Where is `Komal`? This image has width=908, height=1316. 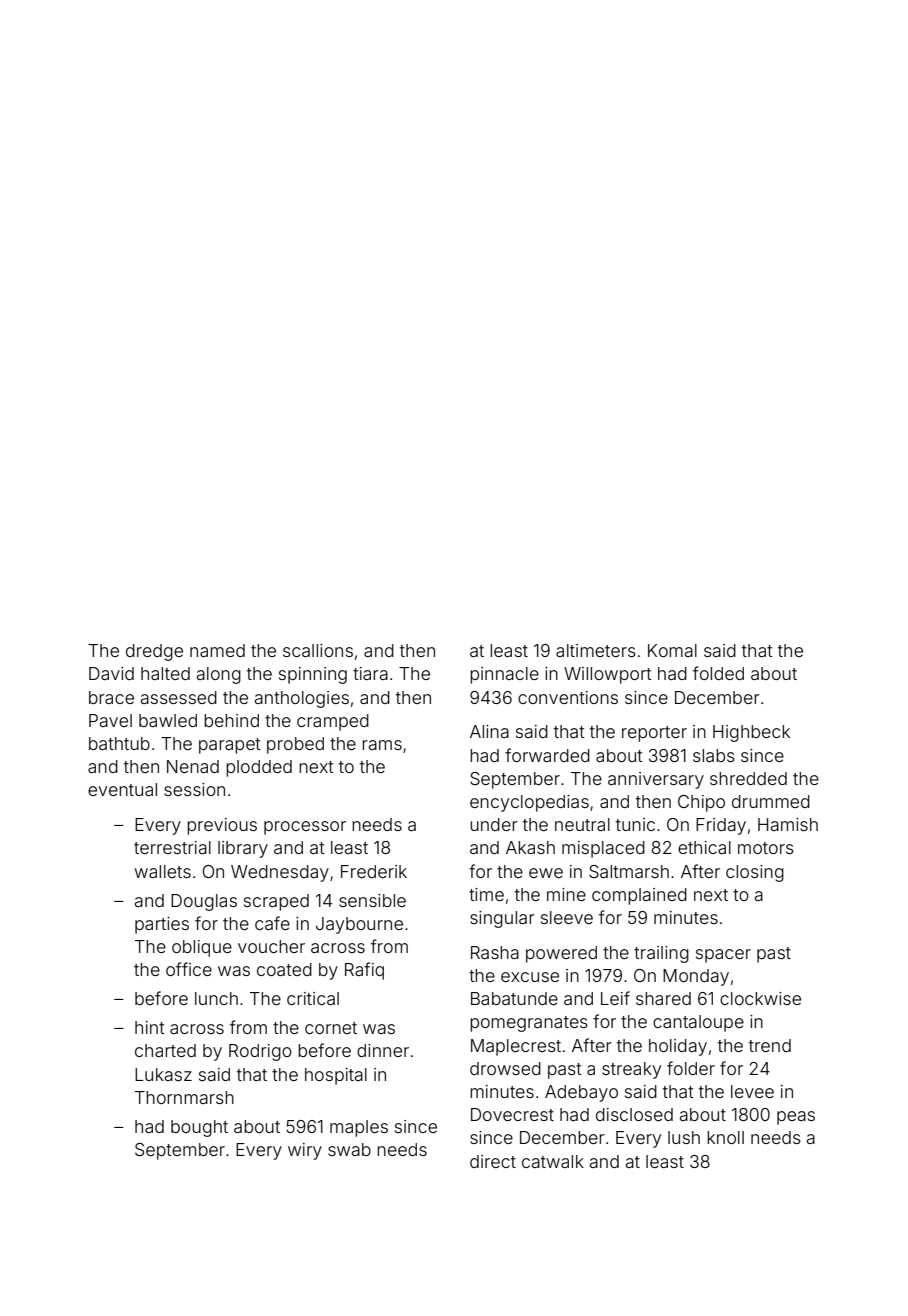
Komal is located at coordinates (672, 650).
